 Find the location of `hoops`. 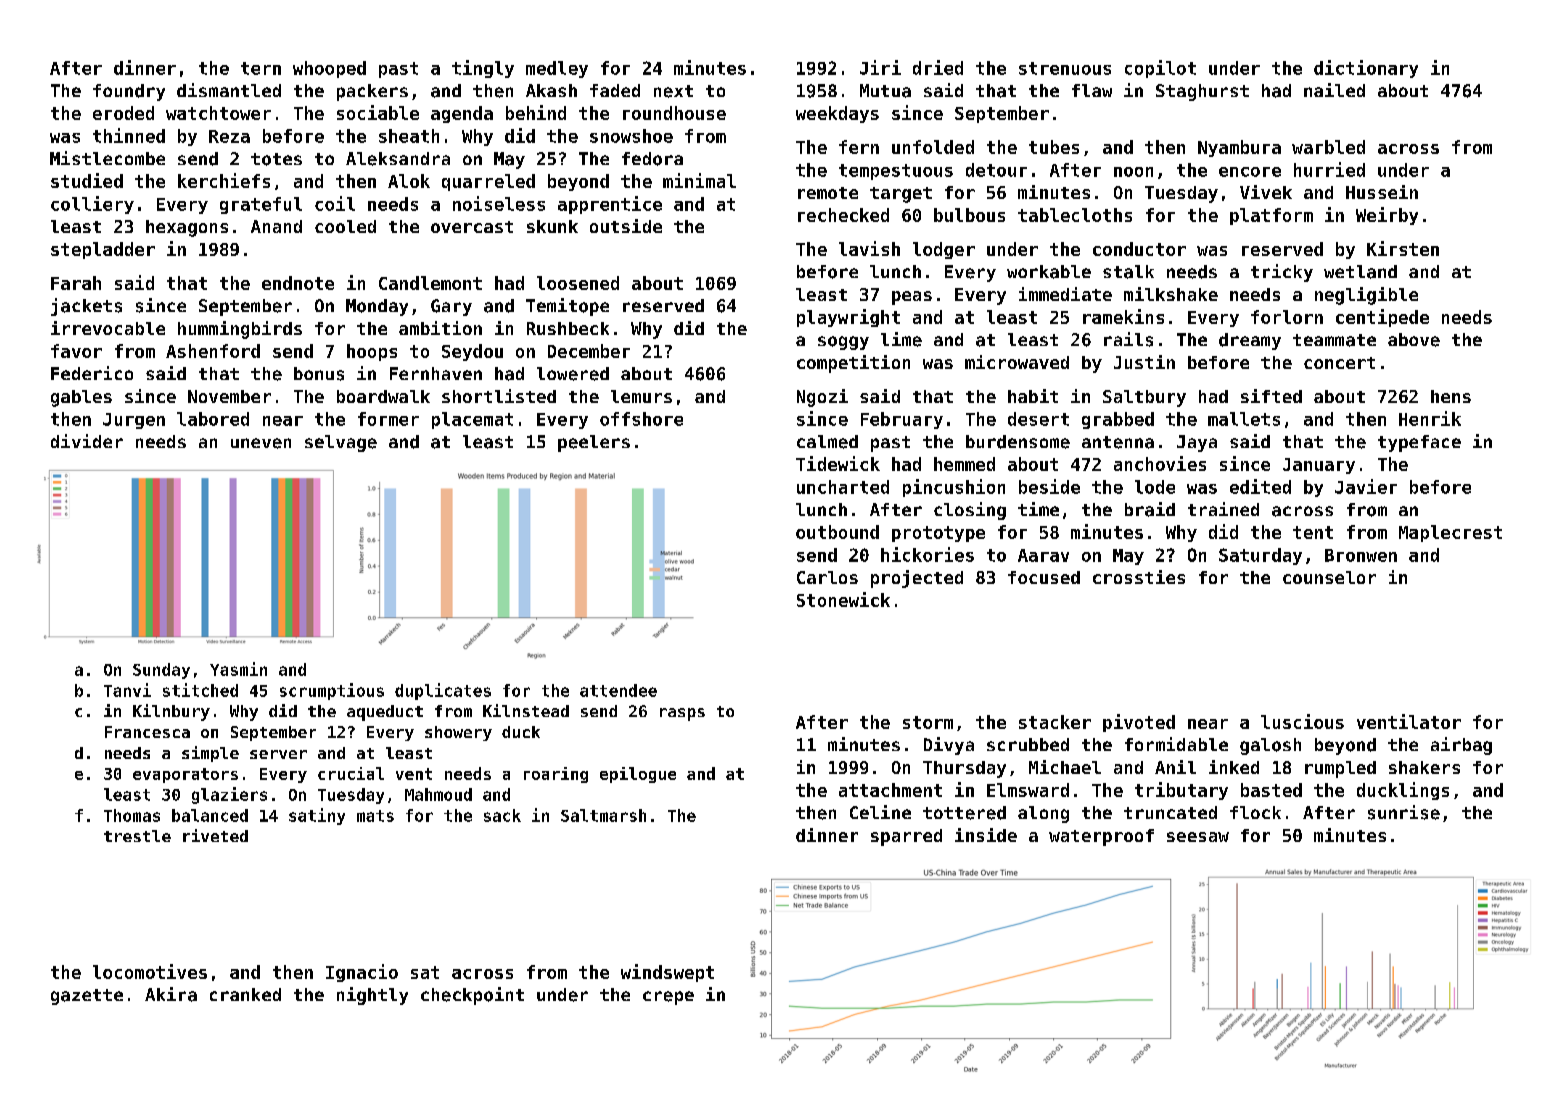

hoops is located at coordinates (372, 352).
